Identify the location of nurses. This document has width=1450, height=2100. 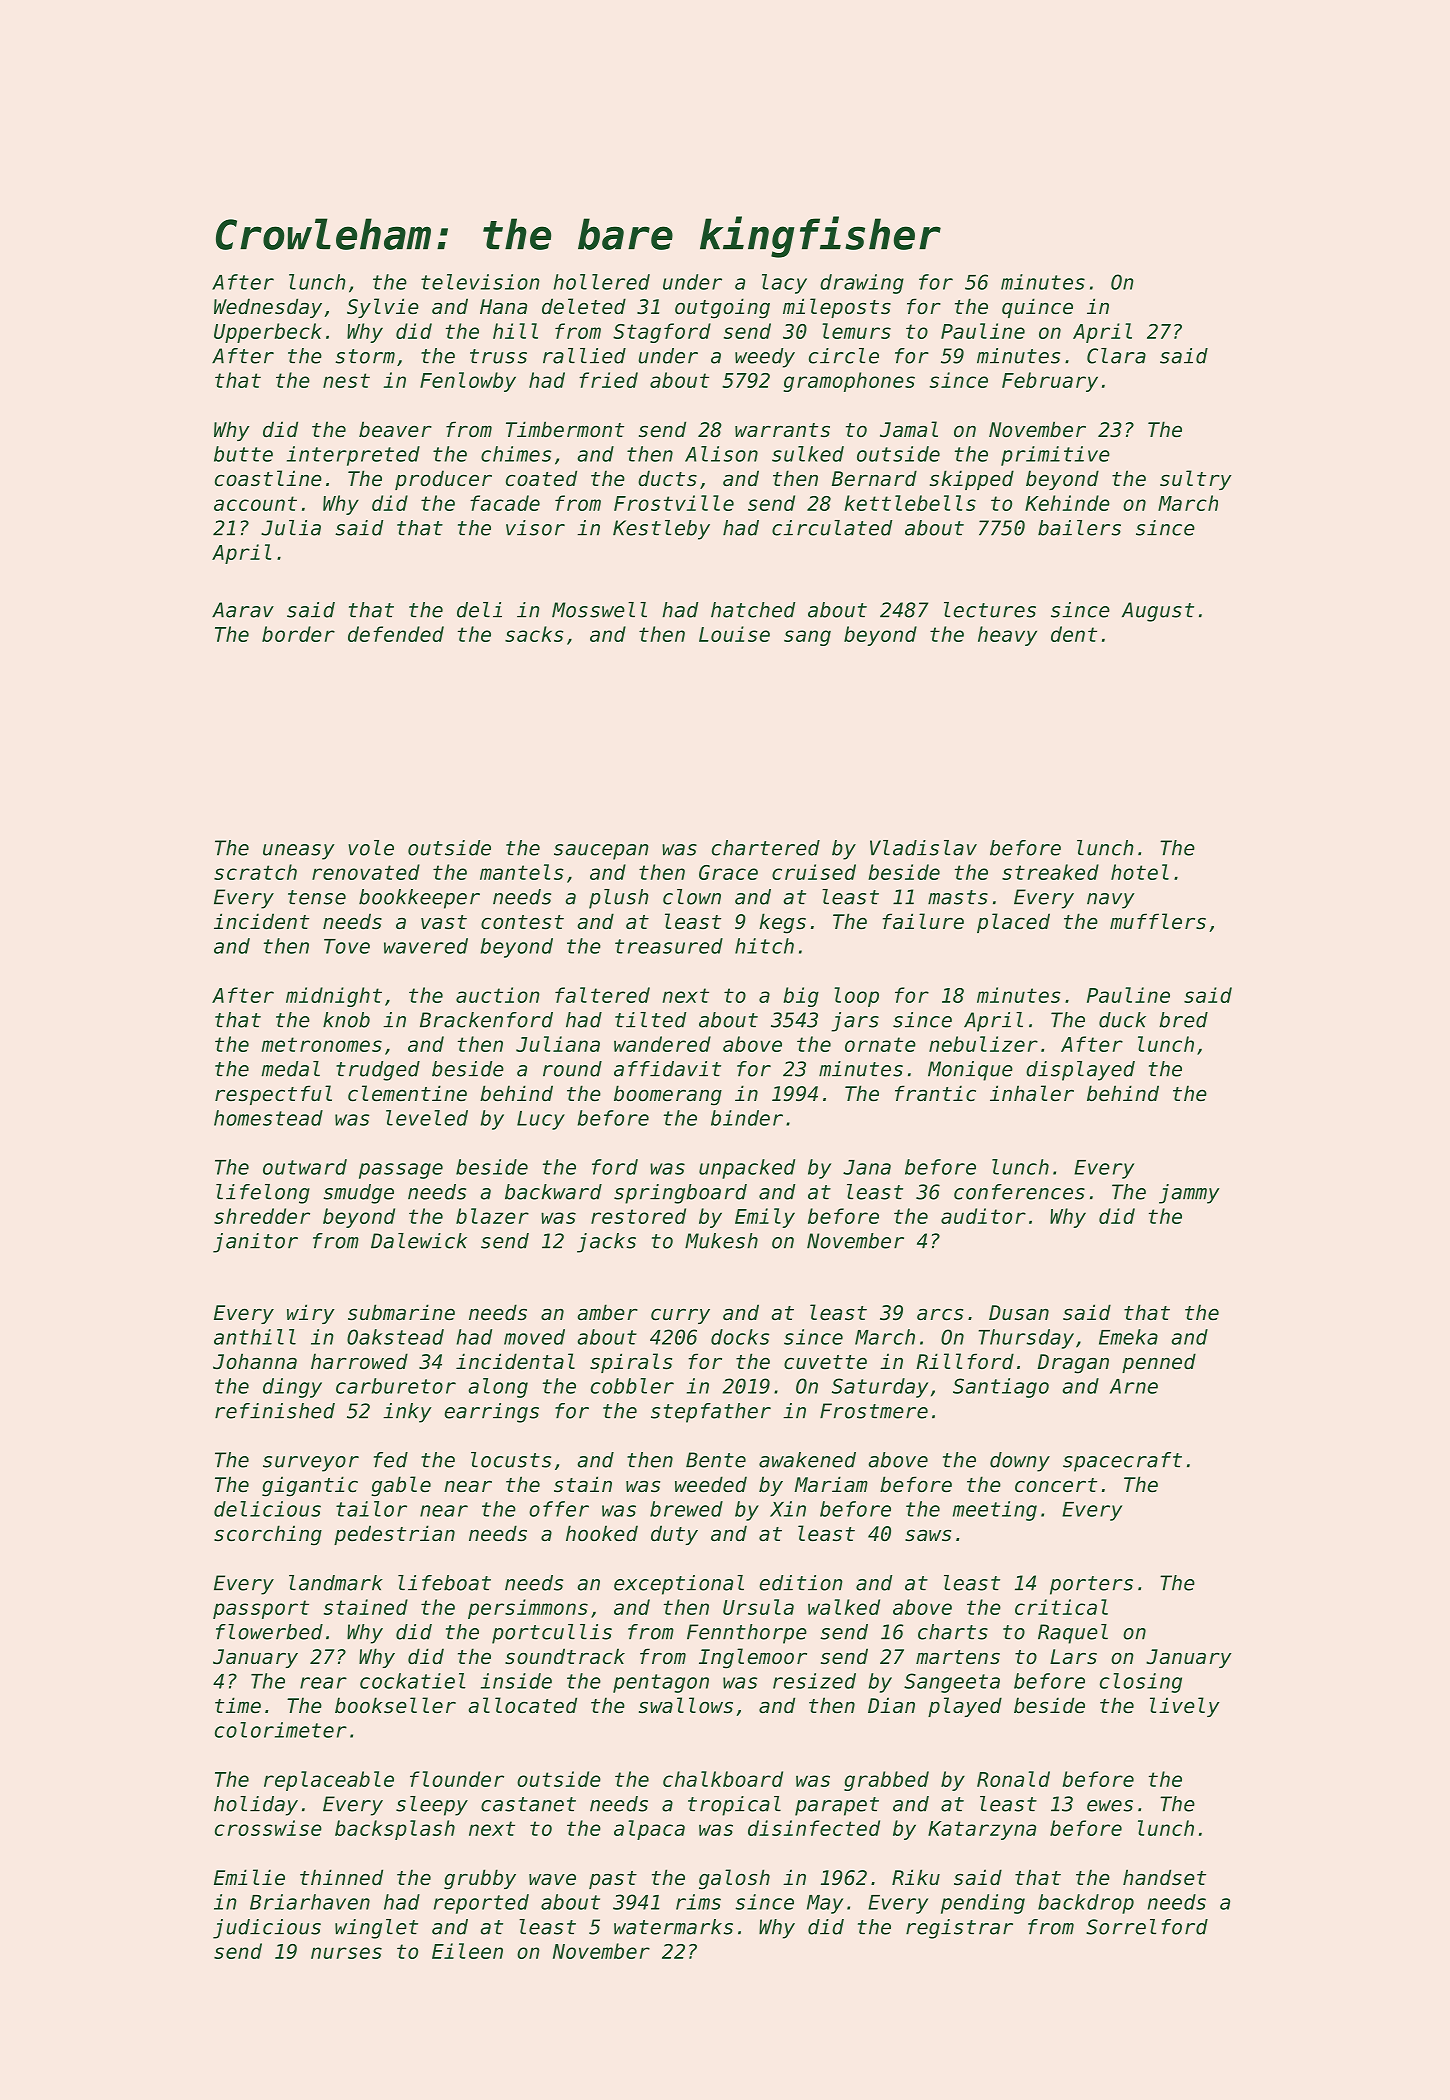
(346, 1953).
